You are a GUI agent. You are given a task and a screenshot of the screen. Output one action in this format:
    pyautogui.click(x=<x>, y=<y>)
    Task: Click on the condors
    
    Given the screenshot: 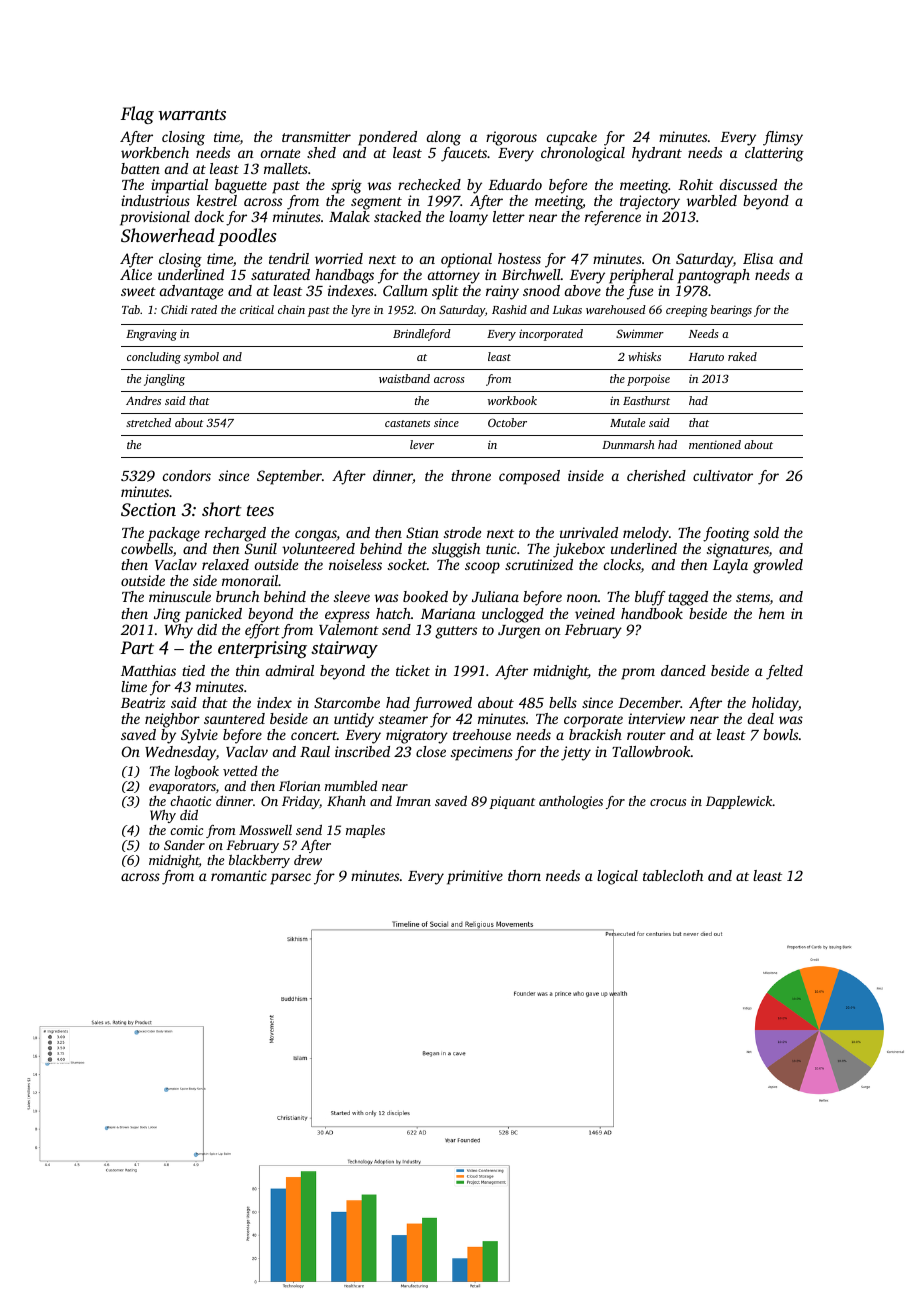 What is the action you would take?
    pyautogui.click(x=187, y=475)
